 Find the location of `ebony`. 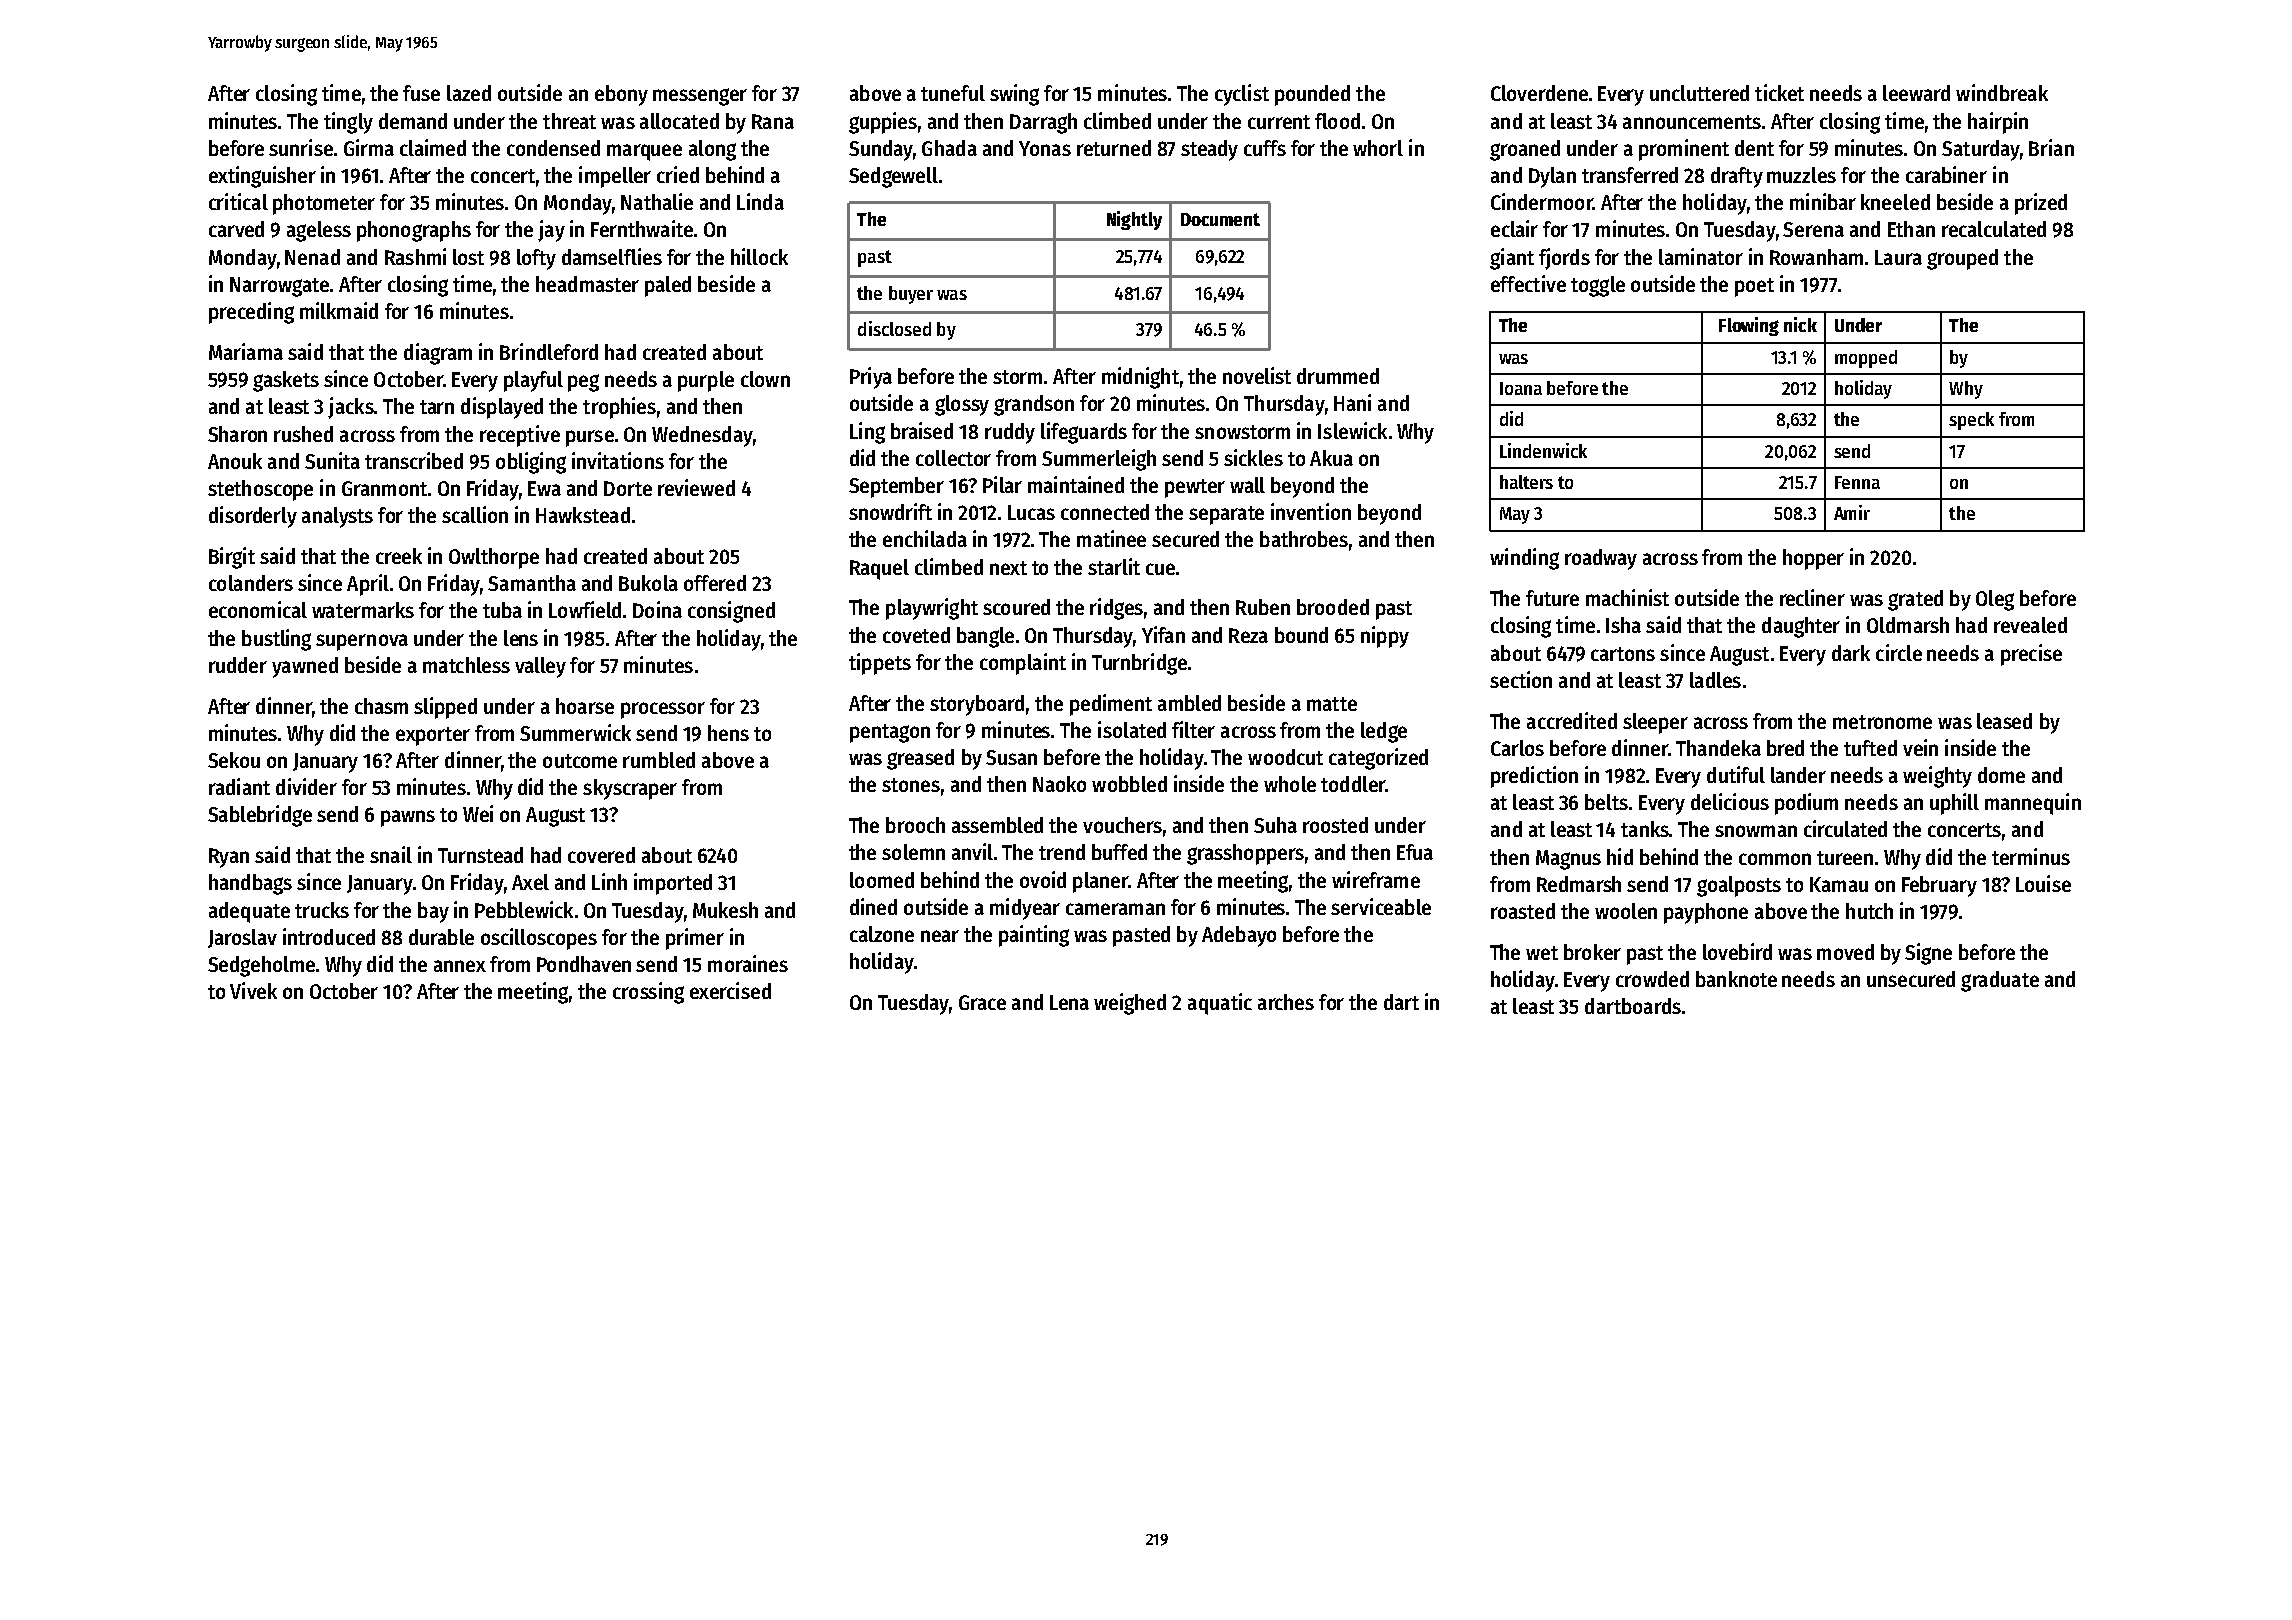

ebony is located at coordinates (621, 95).
